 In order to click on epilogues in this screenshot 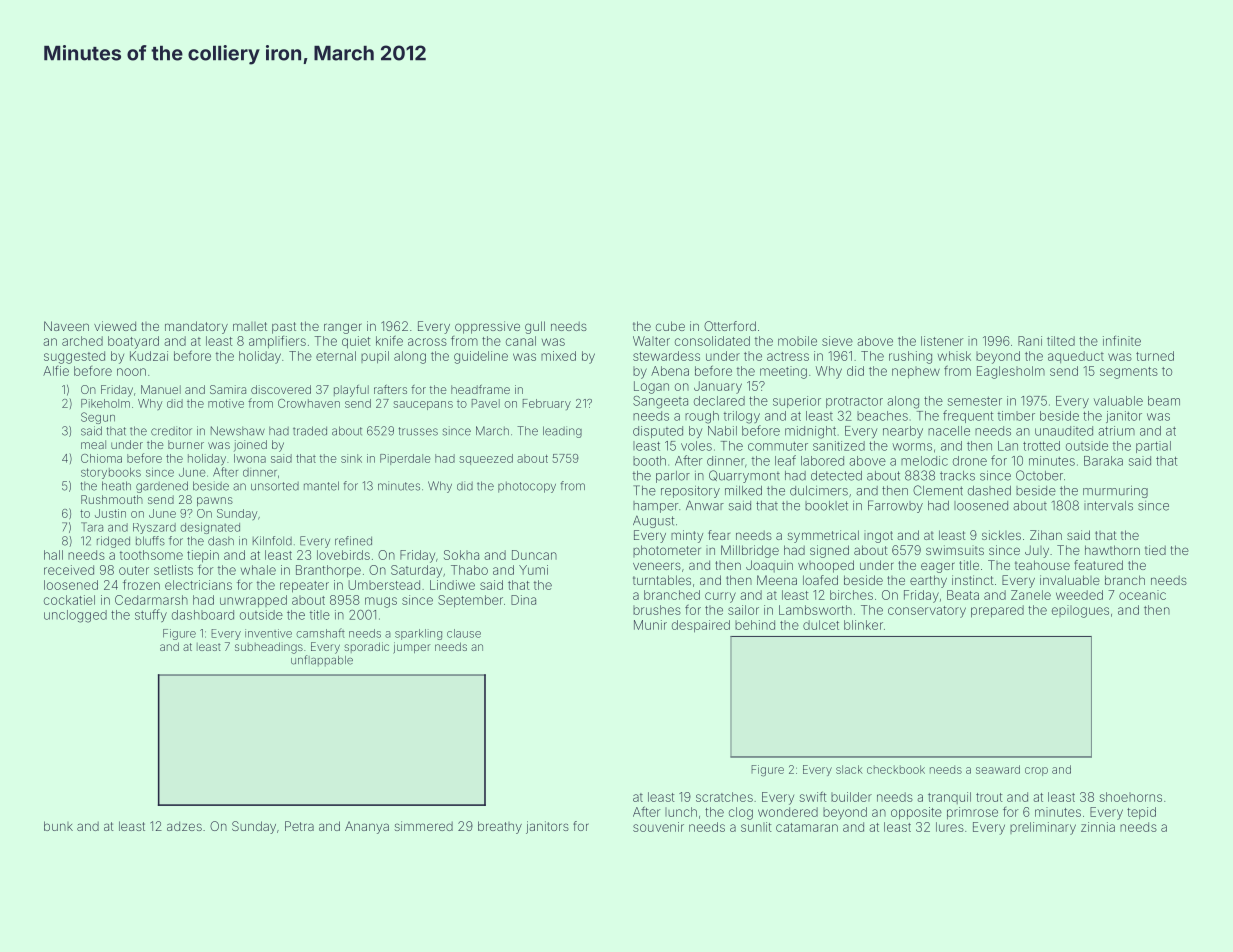, I will do `click(1080, 611)`.
